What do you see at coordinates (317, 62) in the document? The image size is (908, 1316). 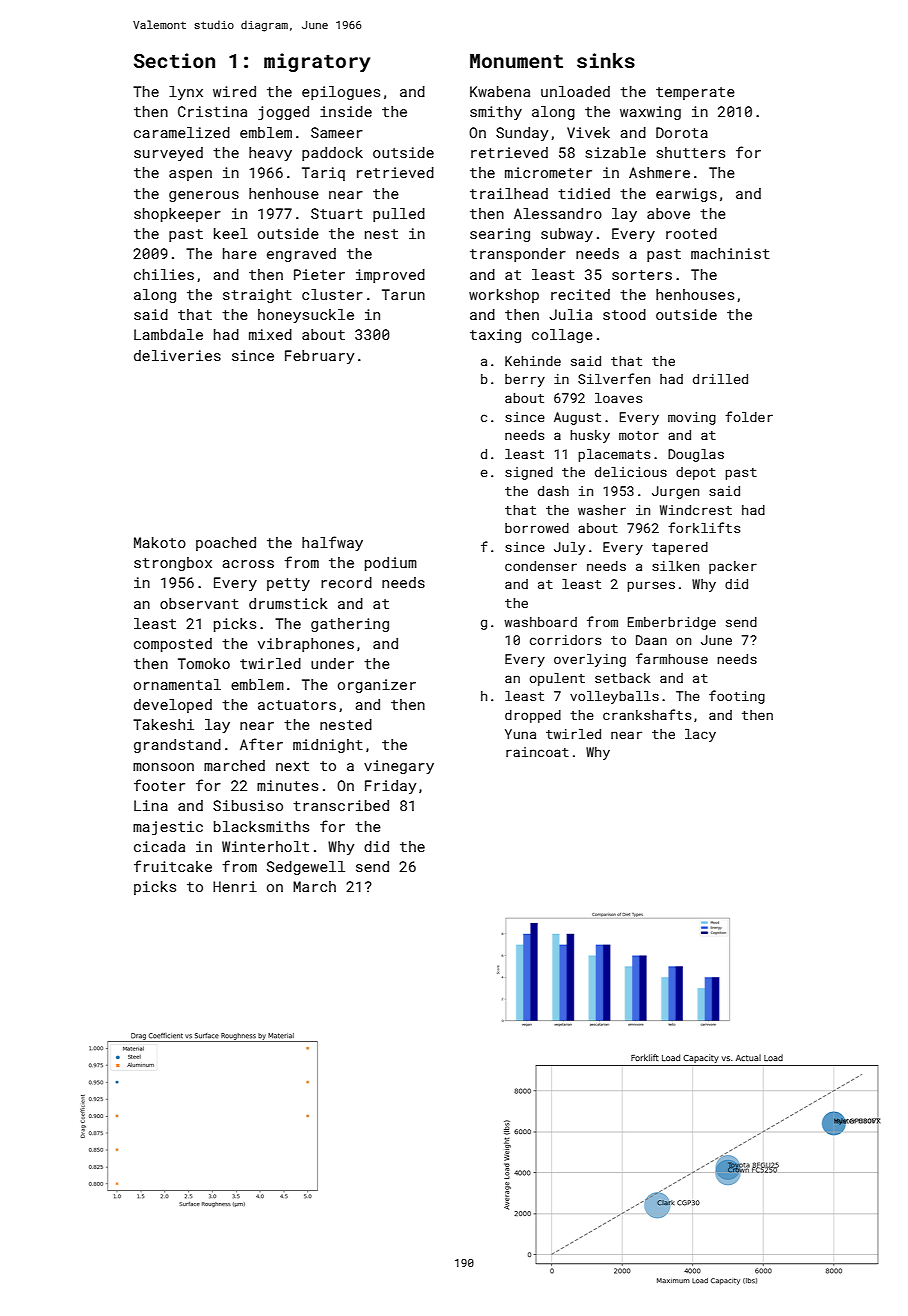 I see `migratory` at bounding box center [317, 62].
